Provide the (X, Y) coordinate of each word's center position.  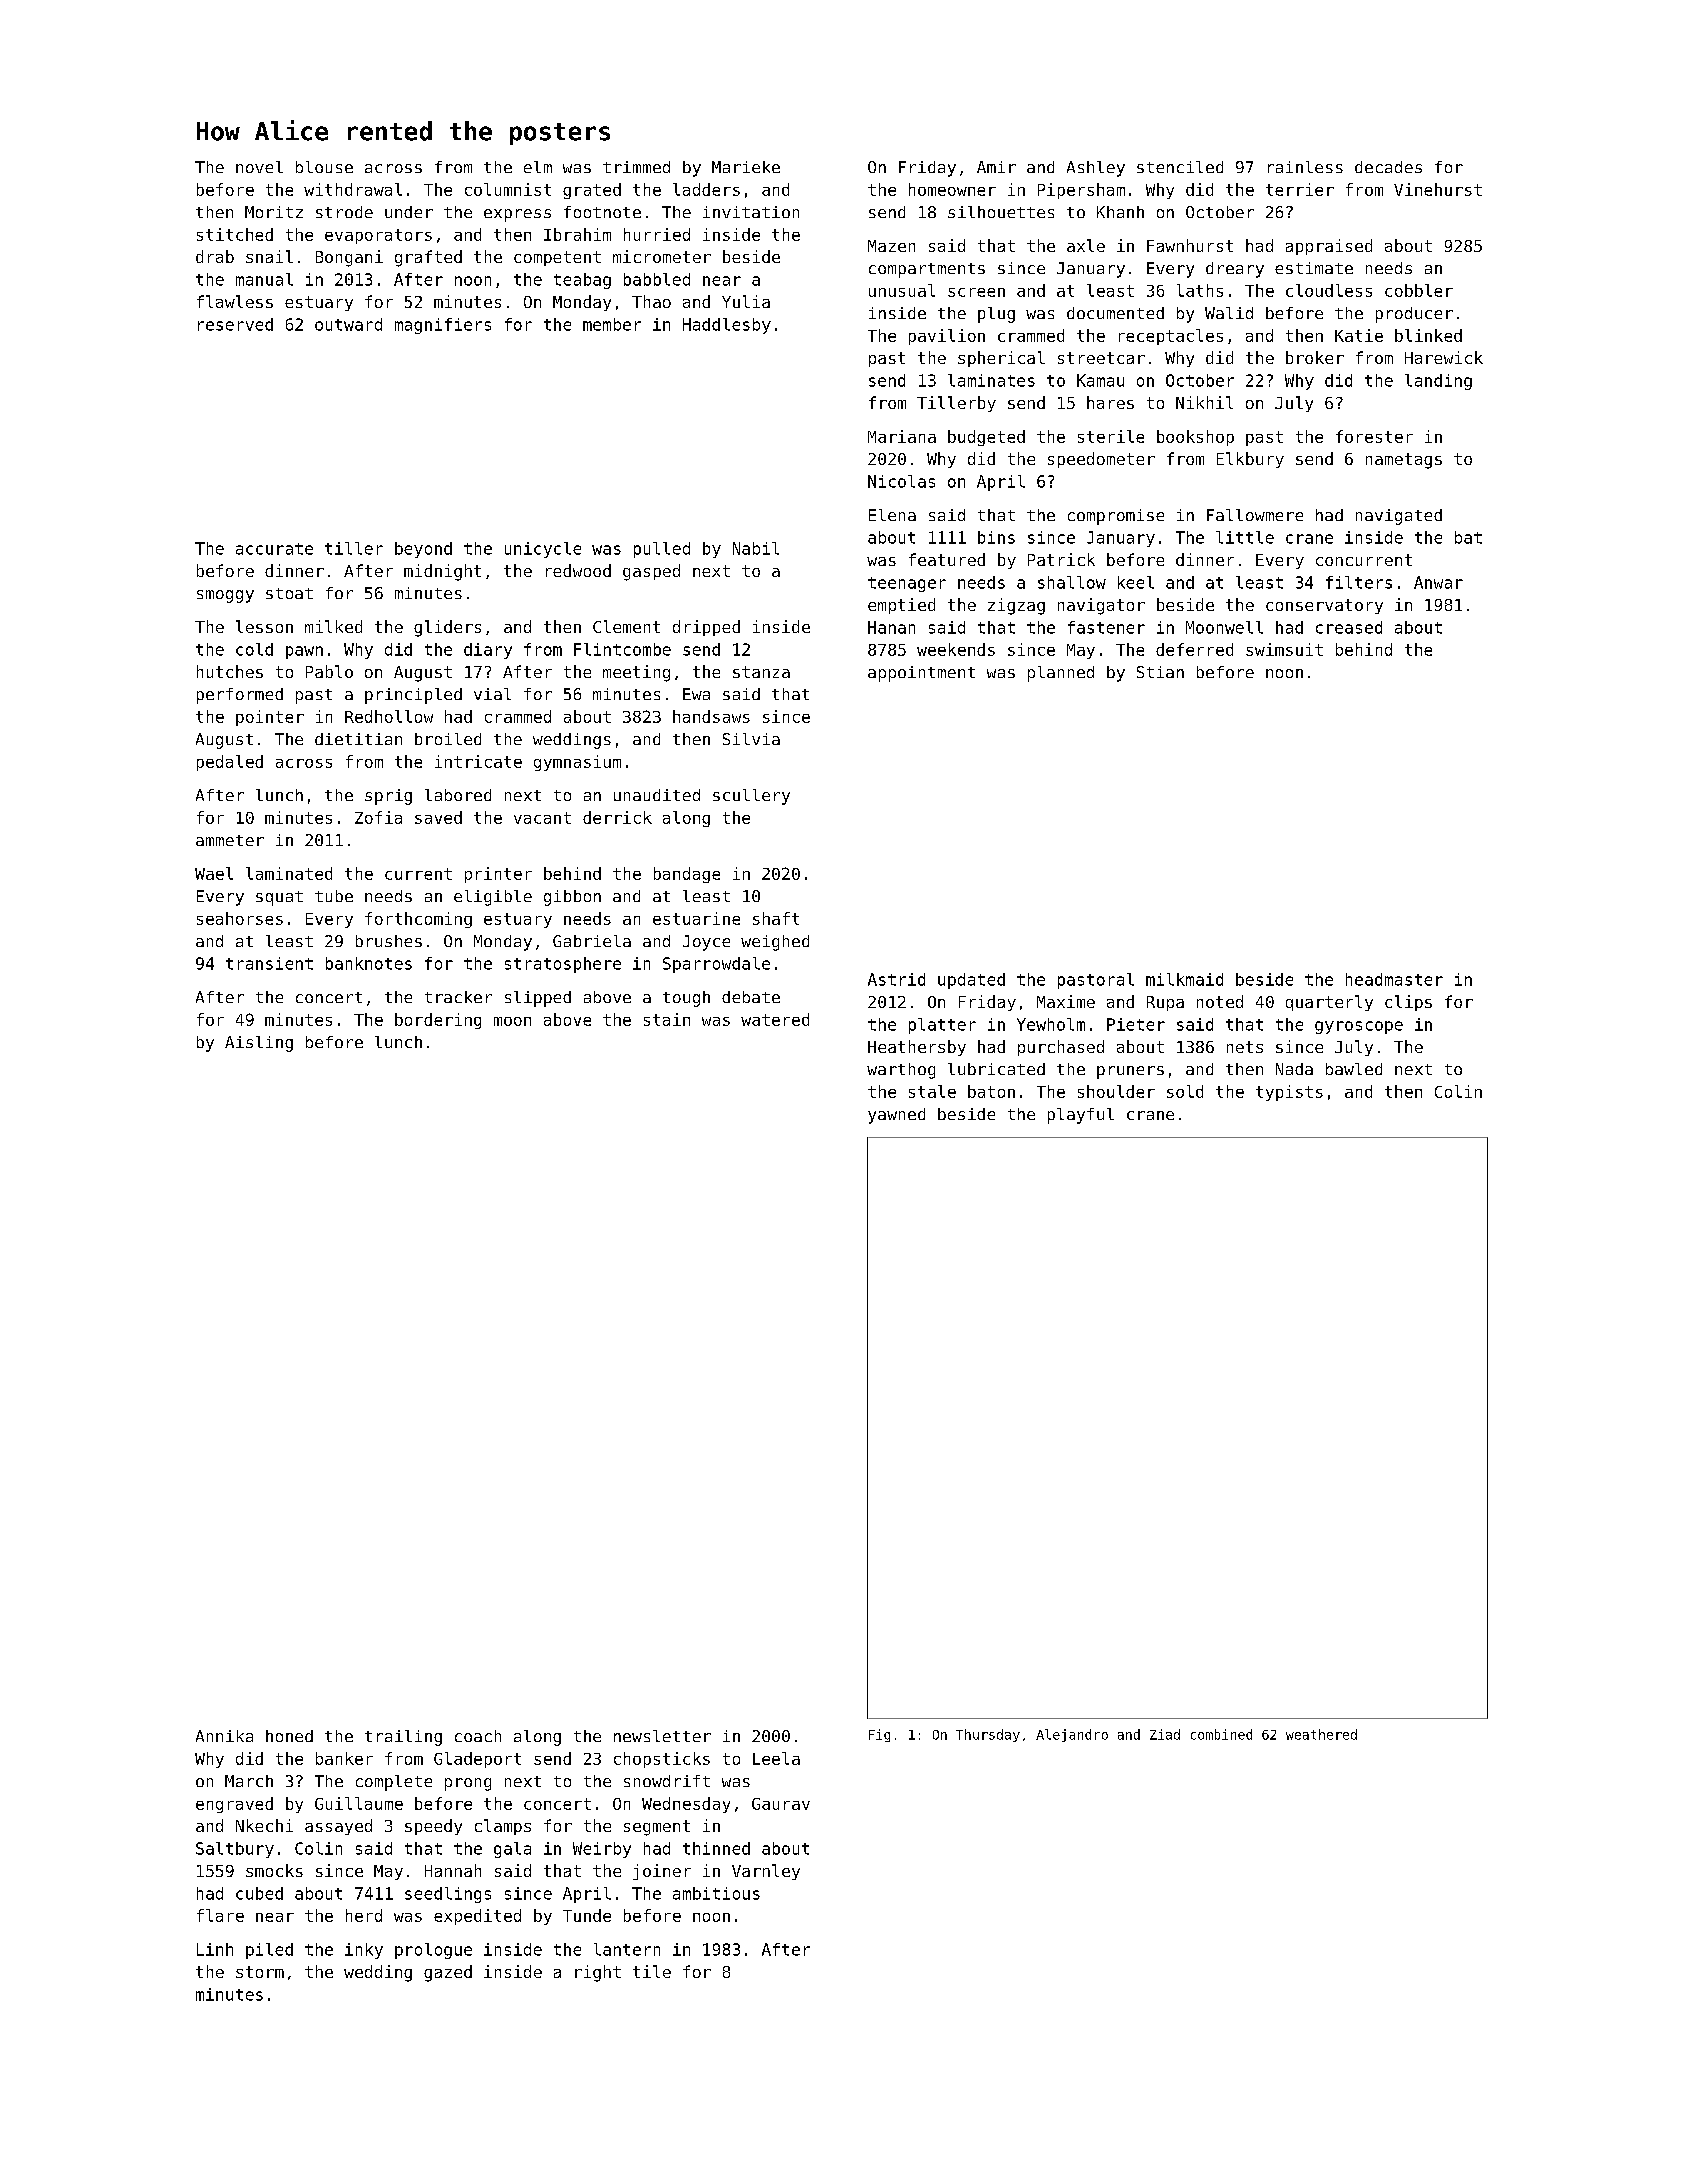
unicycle (543, 550)
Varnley (766, 1872)
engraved (234, 1805)
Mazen (891, 246)
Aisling (259, 1044)
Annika (224, 1736)
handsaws (711, 716)
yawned (896, 1116)
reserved (235, 324)
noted (1220, 1001)
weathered (1321, 1734)
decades (1388, 167)
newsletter (662, 1736)
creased (1349, 627)
